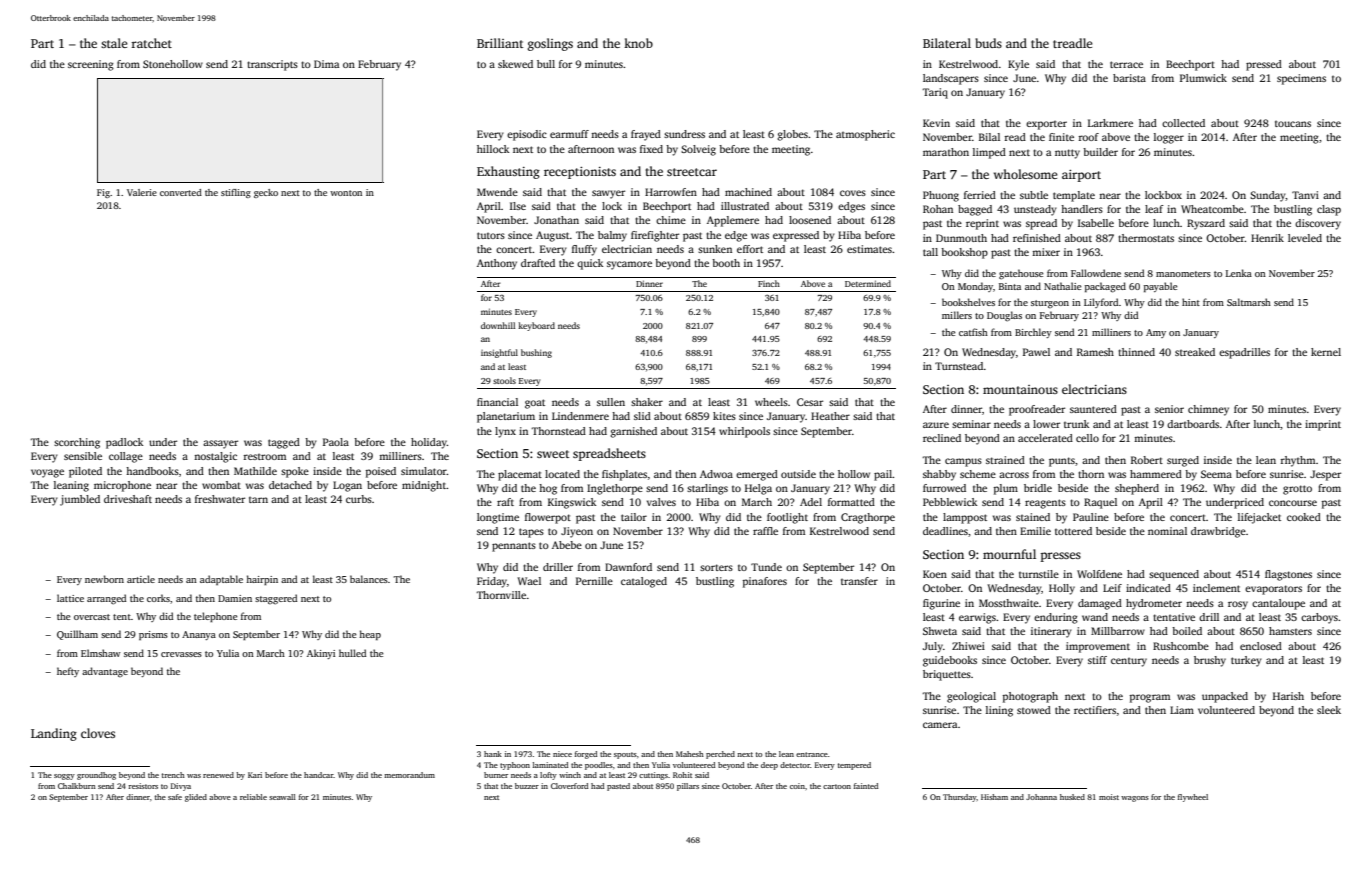 The height and width of the image is (887, 1372). I want to click on keyboard, so click(536, 326).
